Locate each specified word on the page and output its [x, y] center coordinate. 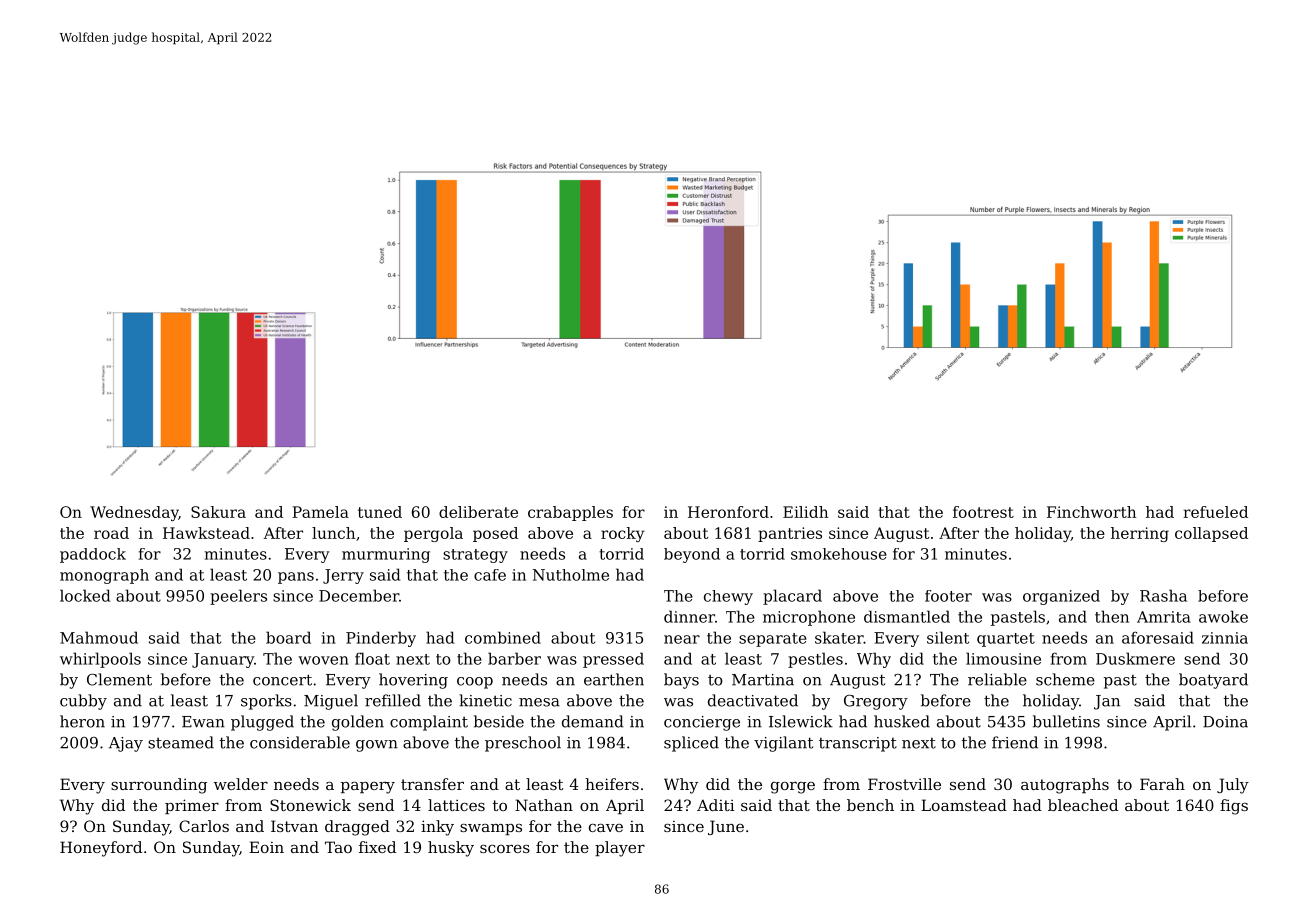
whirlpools [100, 660]
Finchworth [1091, 512]
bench [870, 805]
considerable [300, 742]
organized [1061, 597]
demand [593, 721]
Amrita [1164, 617]
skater [839, 637]
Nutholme [571, 575]
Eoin [266, 847]
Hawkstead [206, 533]
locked [85, 595]
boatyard [1213, 681]
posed [495, 534]
